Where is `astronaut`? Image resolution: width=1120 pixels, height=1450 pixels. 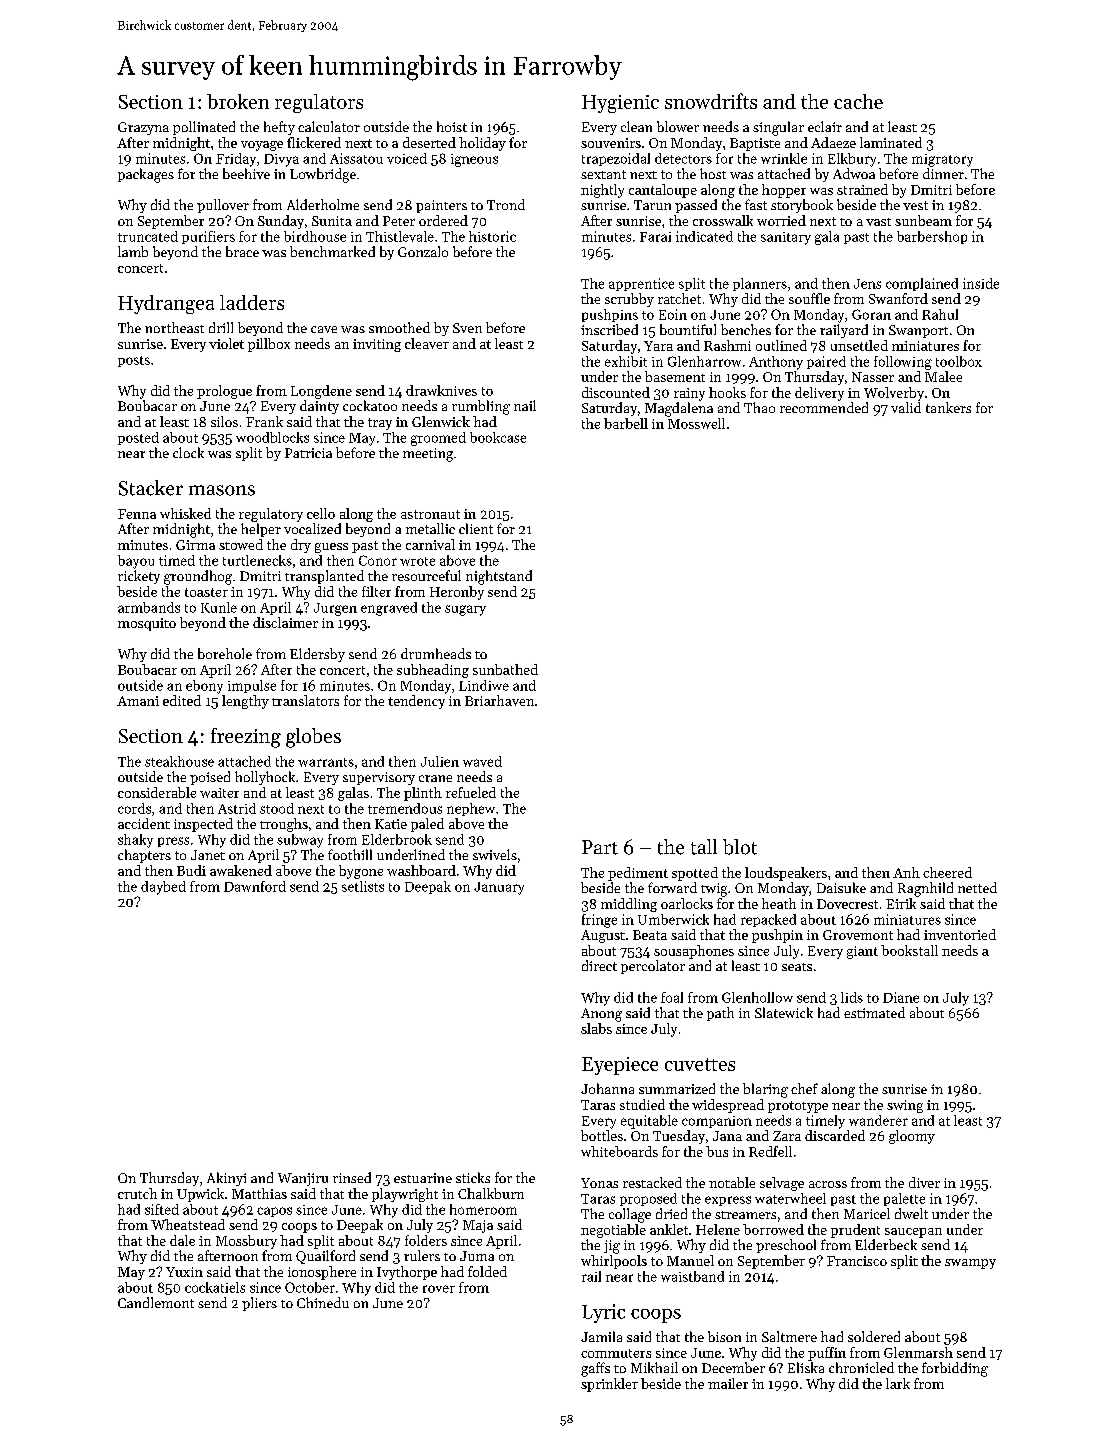
astronaut is located at coordinates (430, 514).
